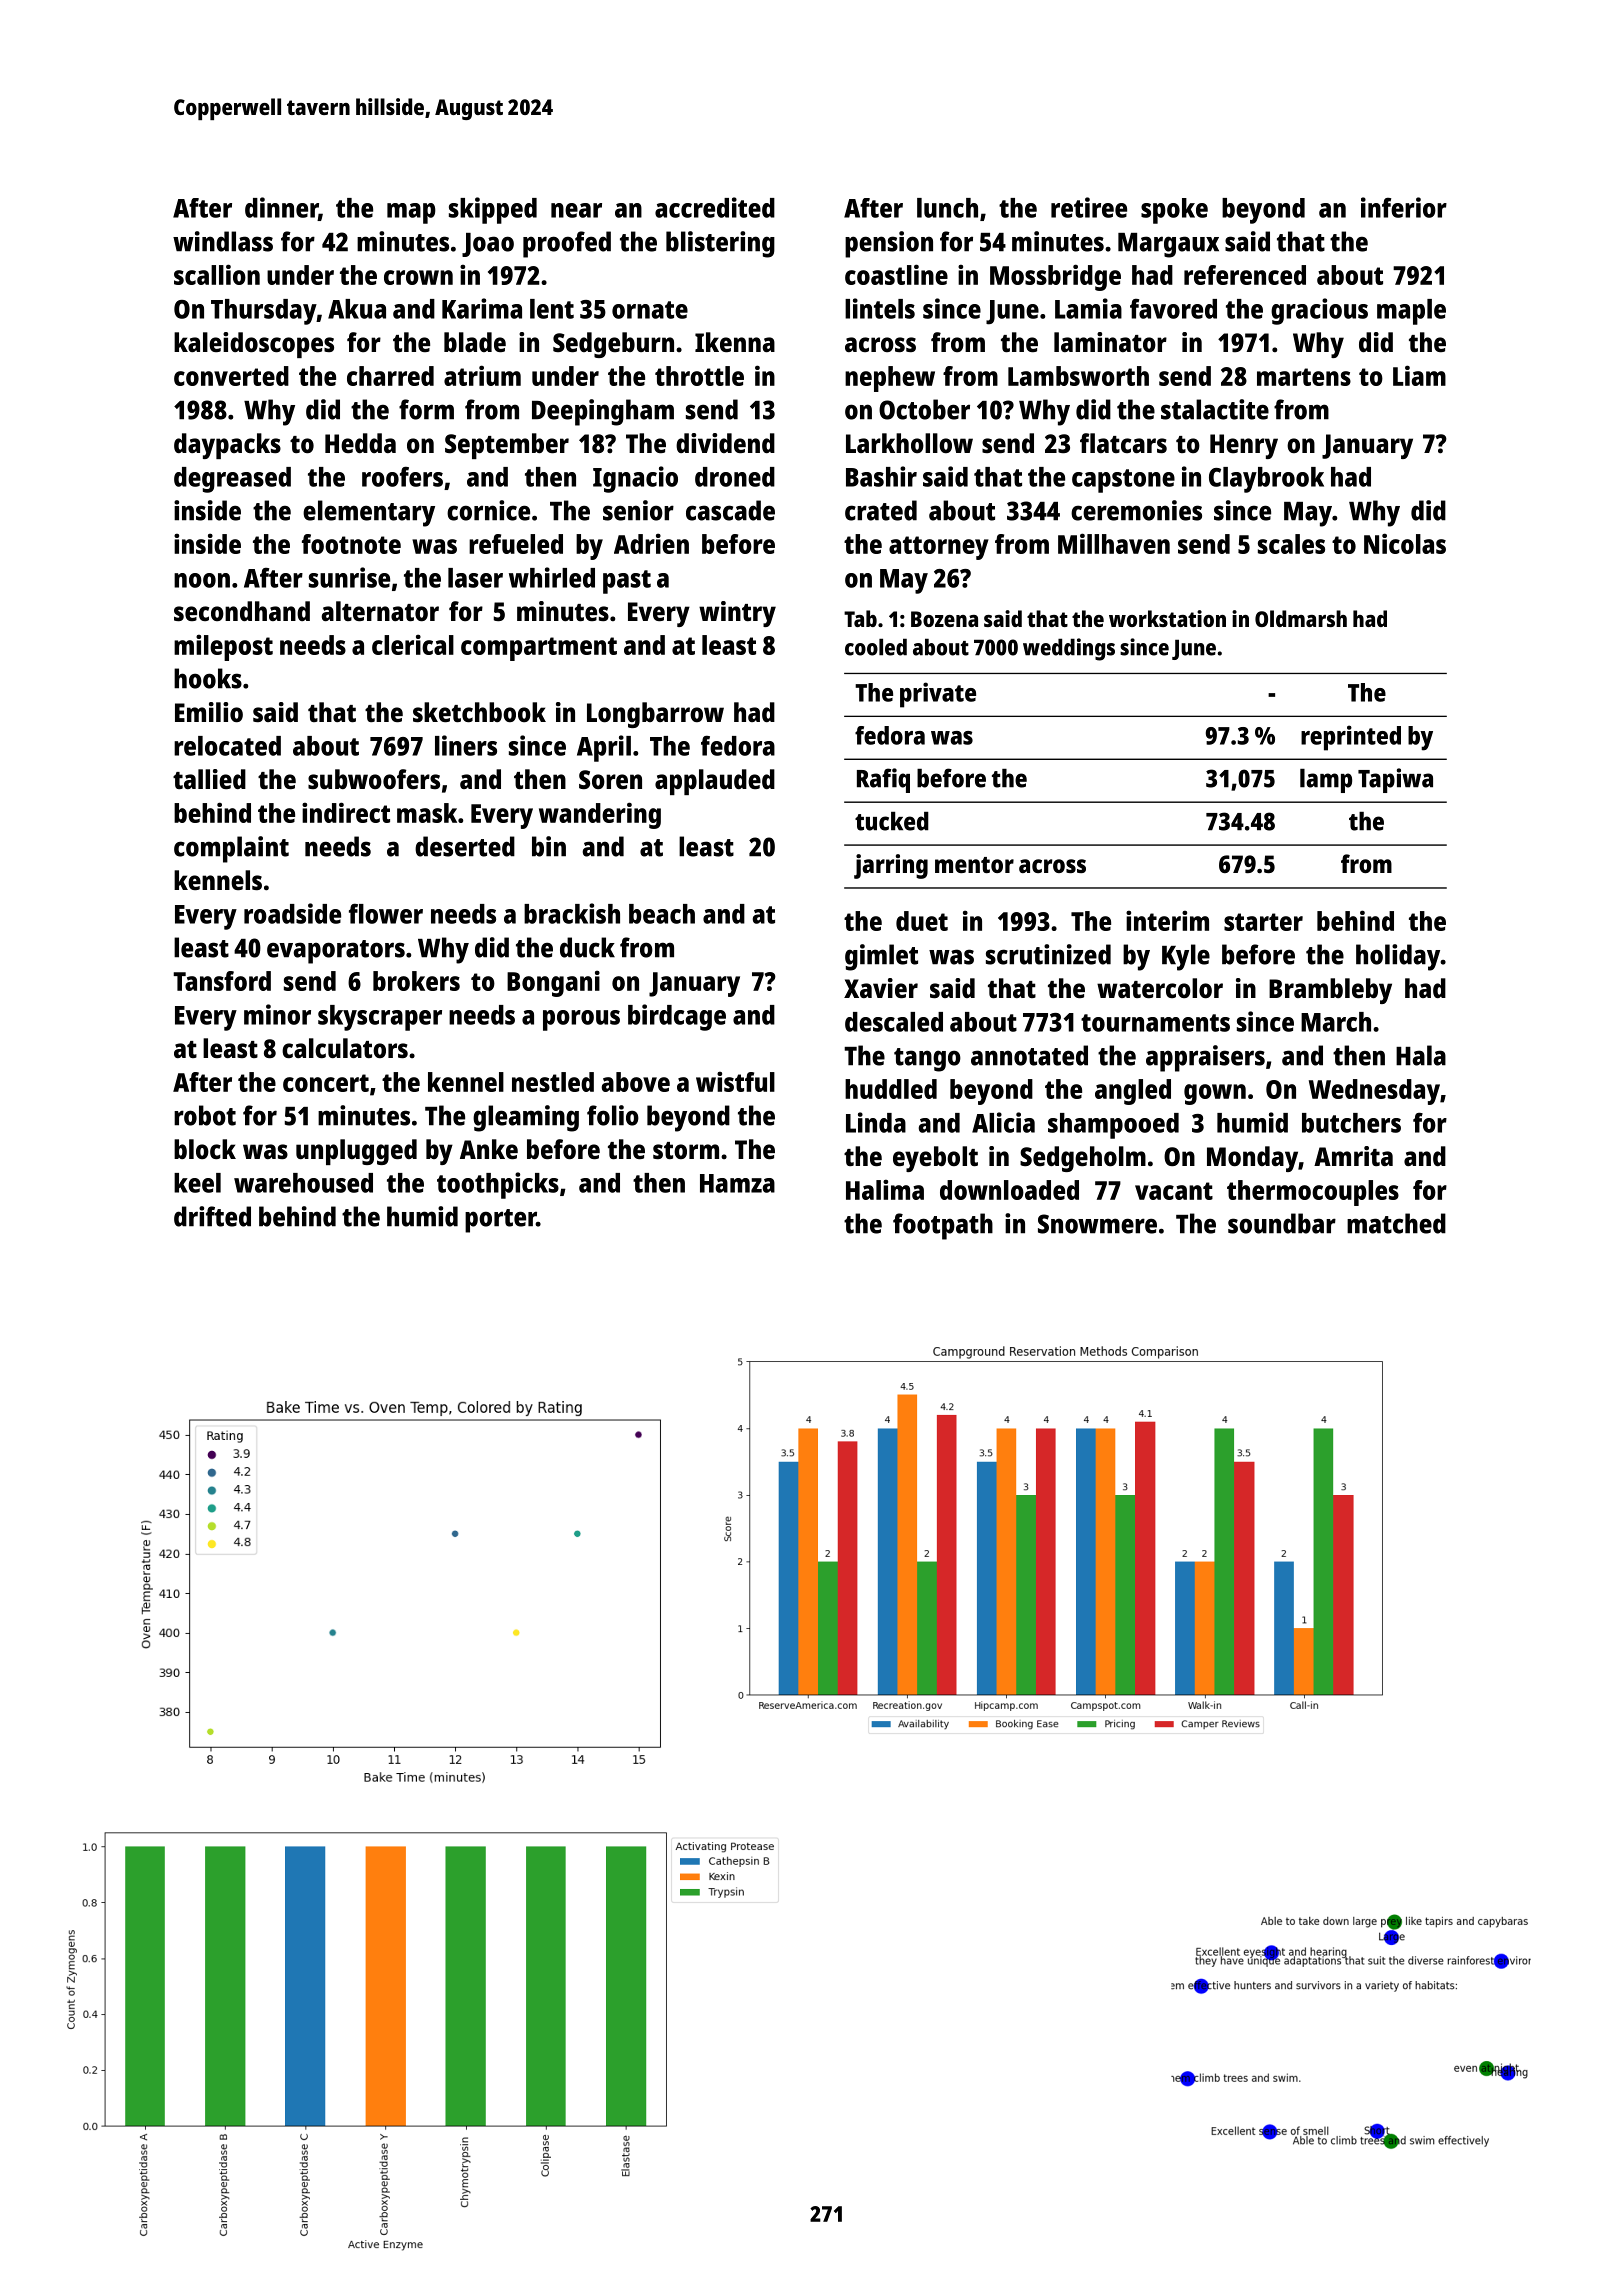 This page has height=2292, width=1620. Describe the element at coordinates (891, 1089) in the page. I see `huddled` at that location.
